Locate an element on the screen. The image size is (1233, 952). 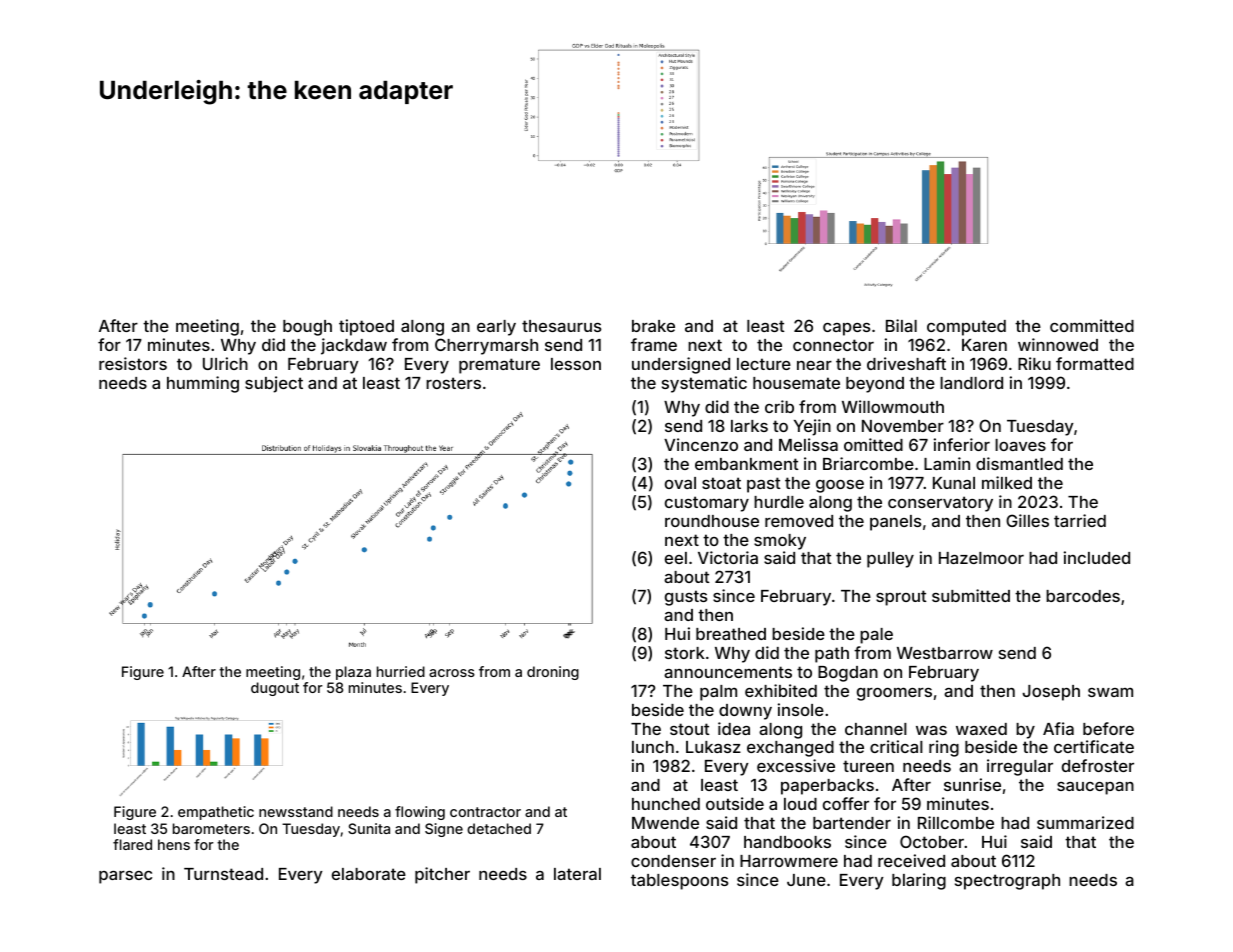
omitted is located at coordinates (873, 444).
